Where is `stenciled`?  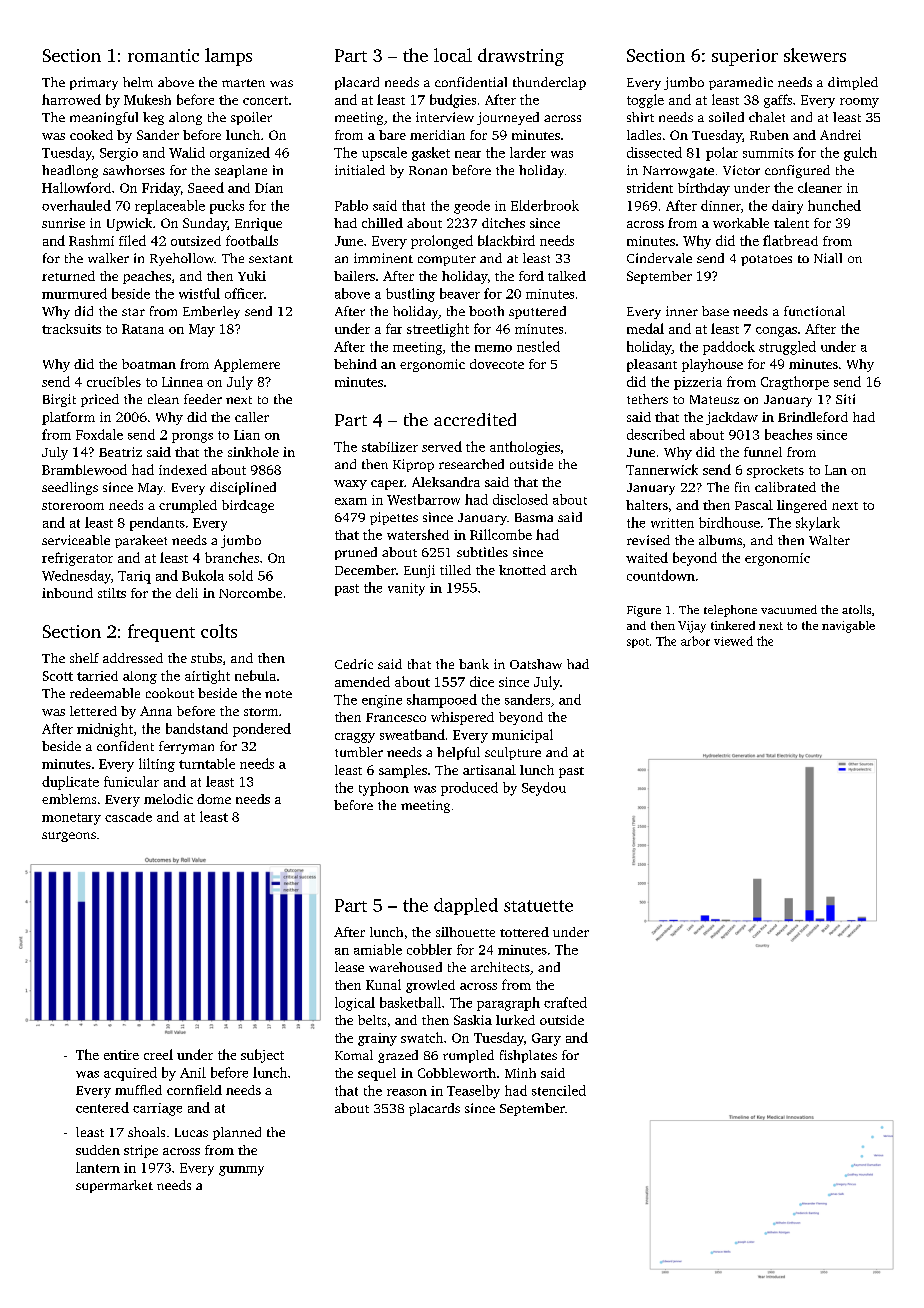 stenciled is located at coordinates (559, 1090).
